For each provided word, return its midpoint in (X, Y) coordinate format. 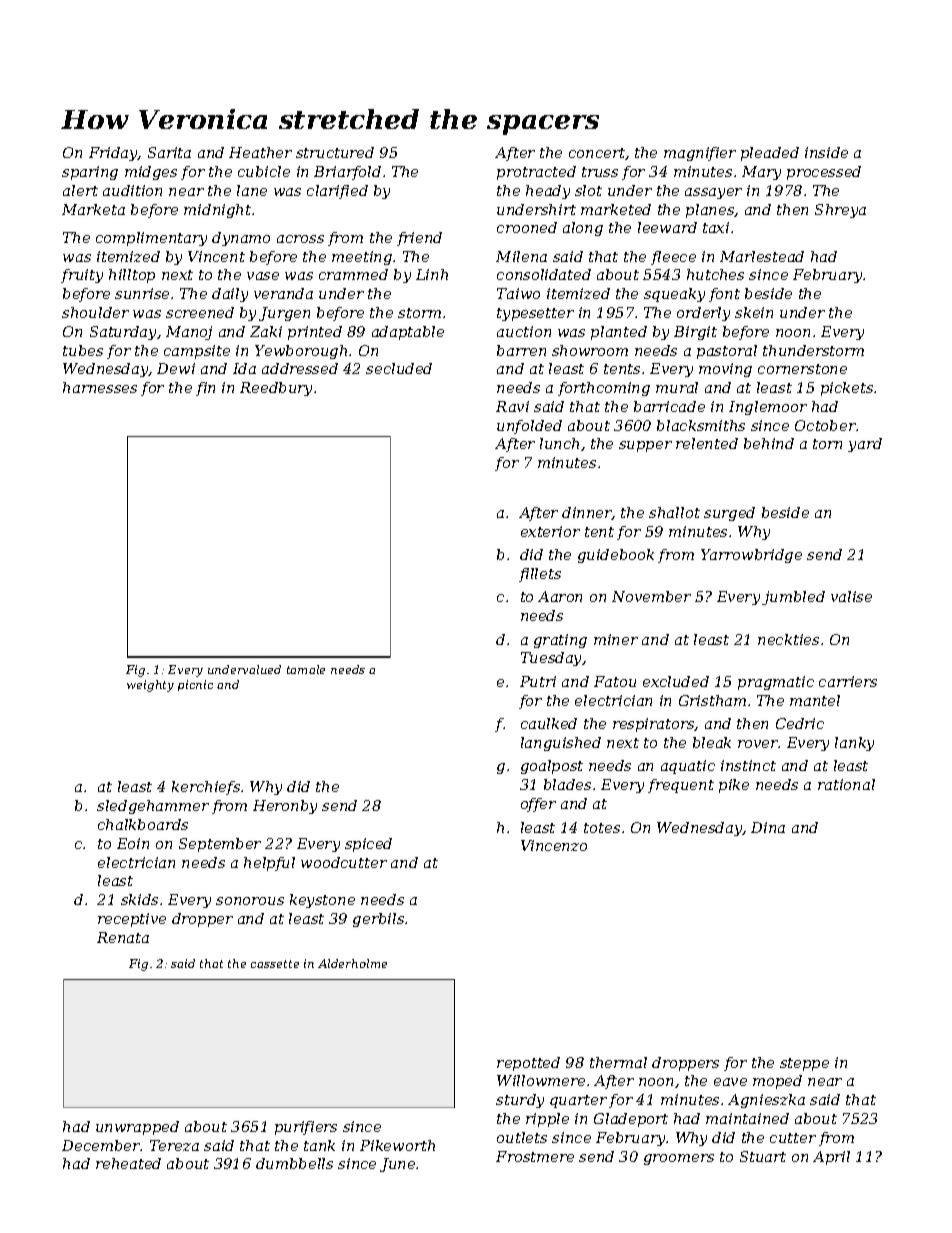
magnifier (700, 154)
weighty (150, 686)
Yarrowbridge (751, 556)
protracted (536, 173)
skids (139, 899)
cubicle (264, 171)
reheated (128, 1163)
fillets (540, 575)
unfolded (529, 427)
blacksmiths (701, 425)
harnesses (100, 387)
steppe (804, 1064)
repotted (528, 1064)
